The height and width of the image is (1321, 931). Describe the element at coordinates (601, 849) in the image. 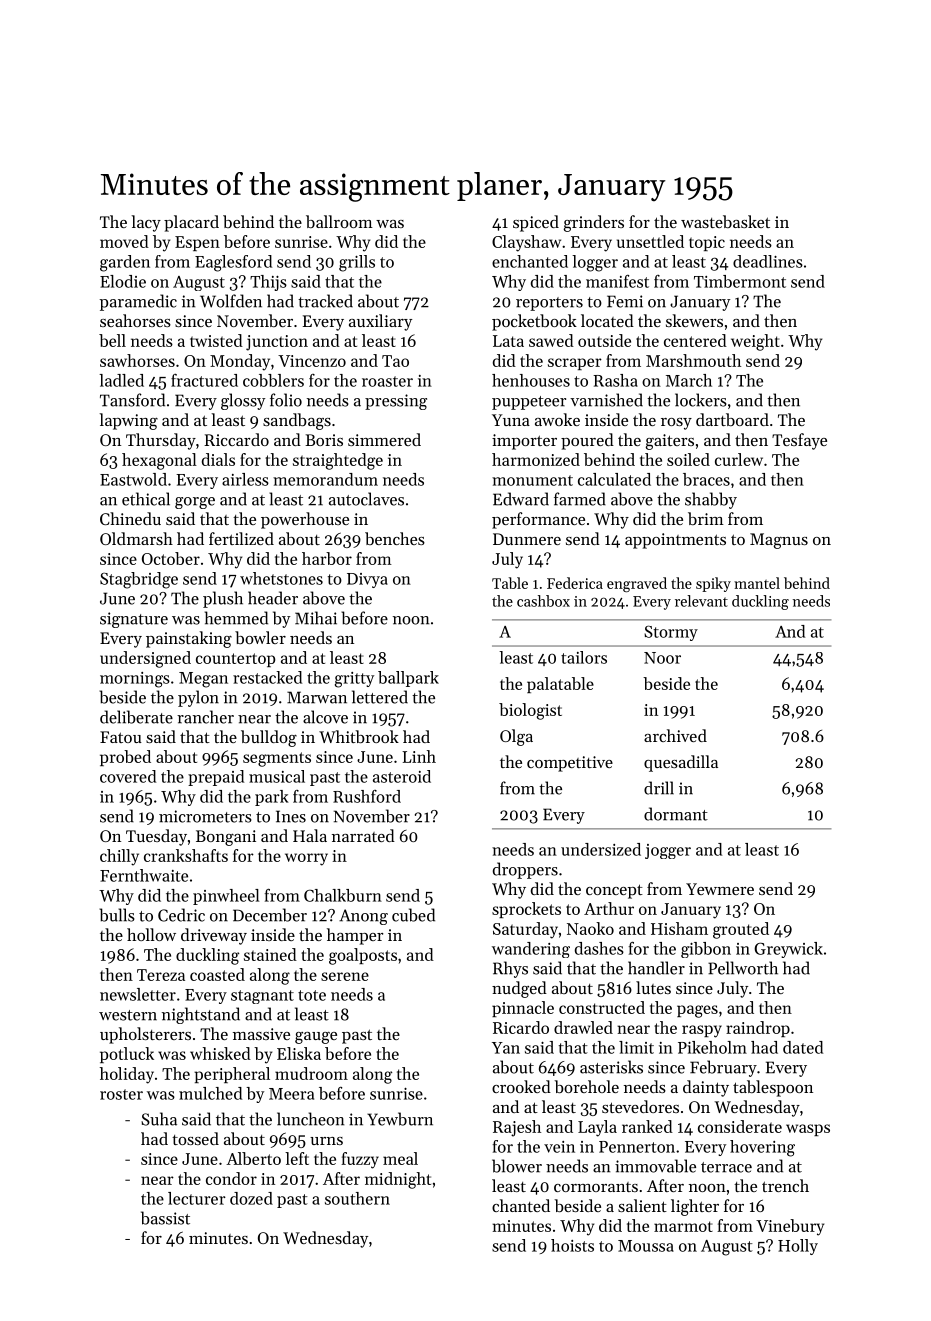

I see `undersized` at that location.
